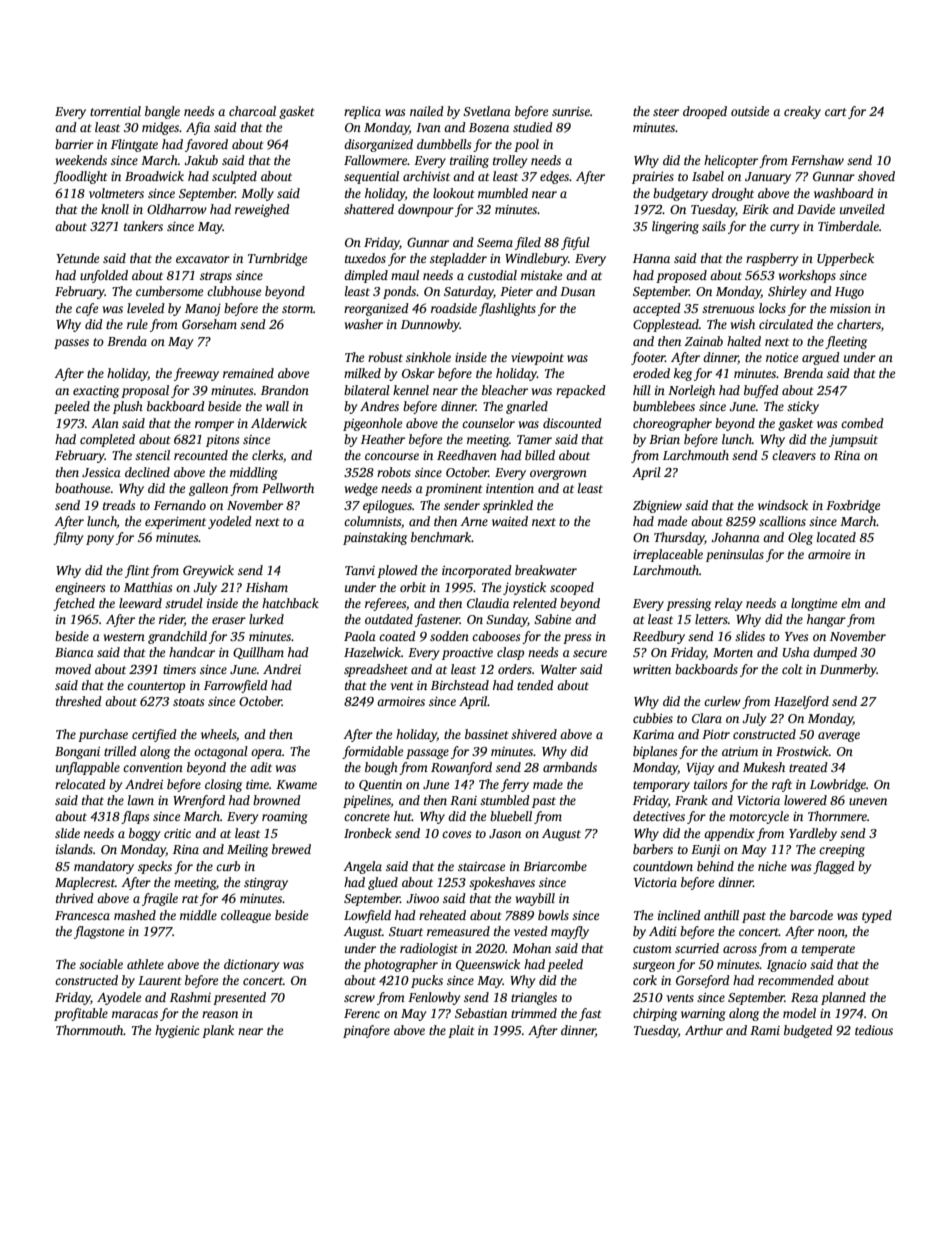 This image has width=952, height=1233. Describe the element at coordinates (246, 916) in the image. I see `colleague` at that location.
